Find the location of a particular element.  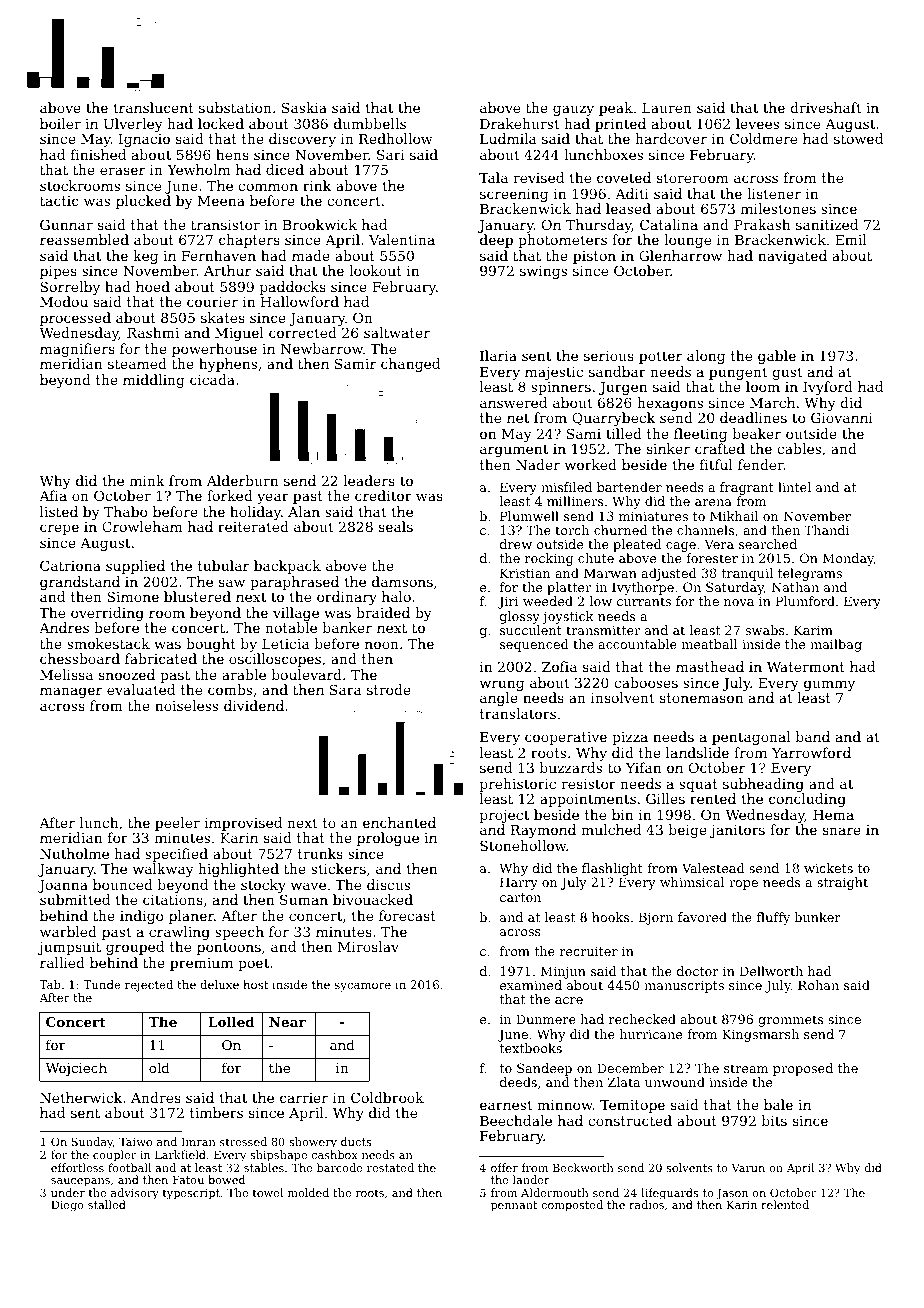

speech is located at coordinates (239, 933).
